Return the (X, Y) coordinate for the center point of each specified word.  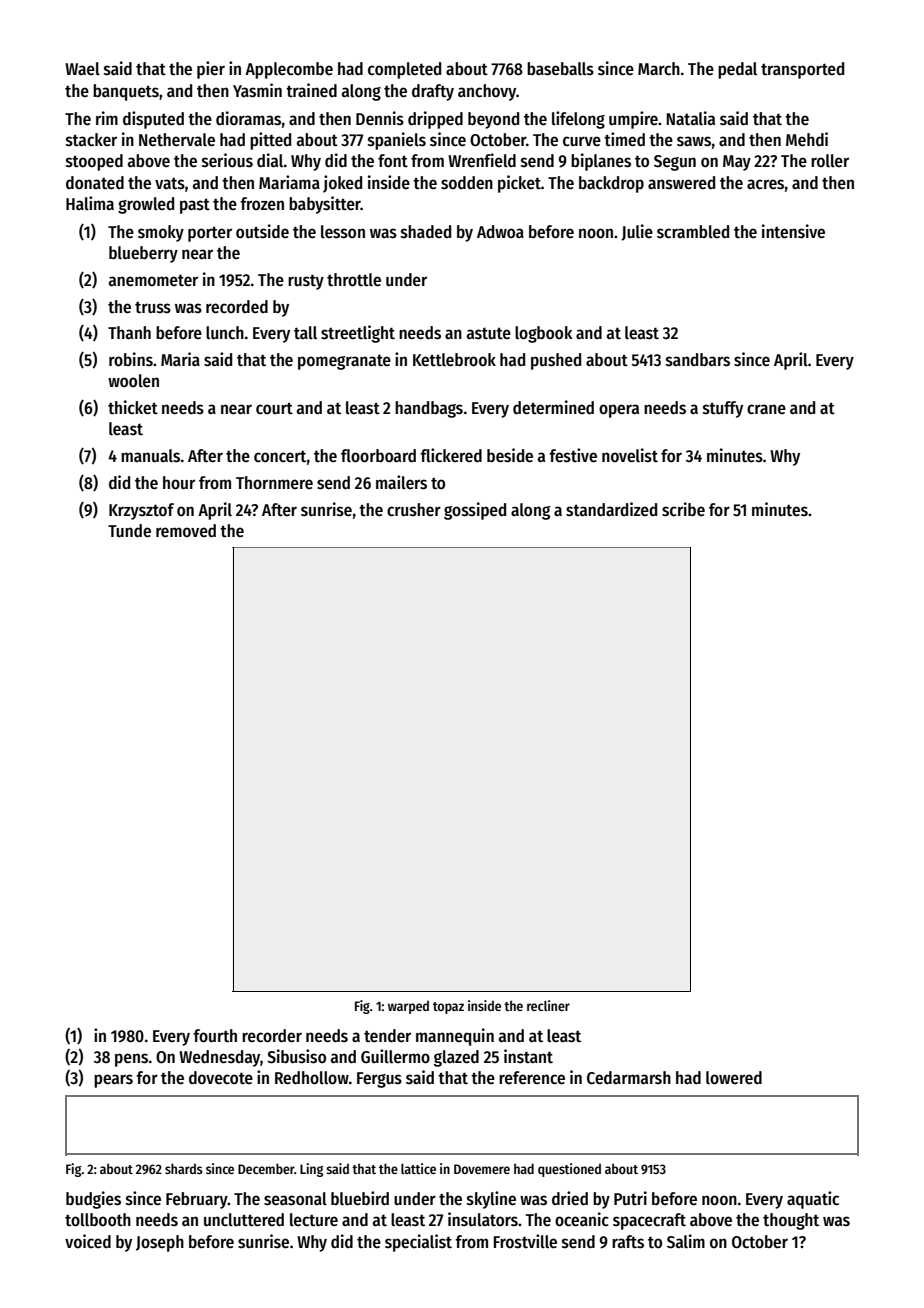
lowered (734, 1078)
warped (408, 1007)
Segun (675, 163)
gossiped (475, 511)
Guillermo (395, 1056)
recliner (548, 1005)
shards (184, 1168)
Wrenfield (482, 160)
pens (131, 1060)
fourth (215, 1036)
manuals (150, 456)
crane (766, 409)
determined (553, 407)
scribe (683, 509)
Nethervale (177, 140)
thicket (133, 407)
